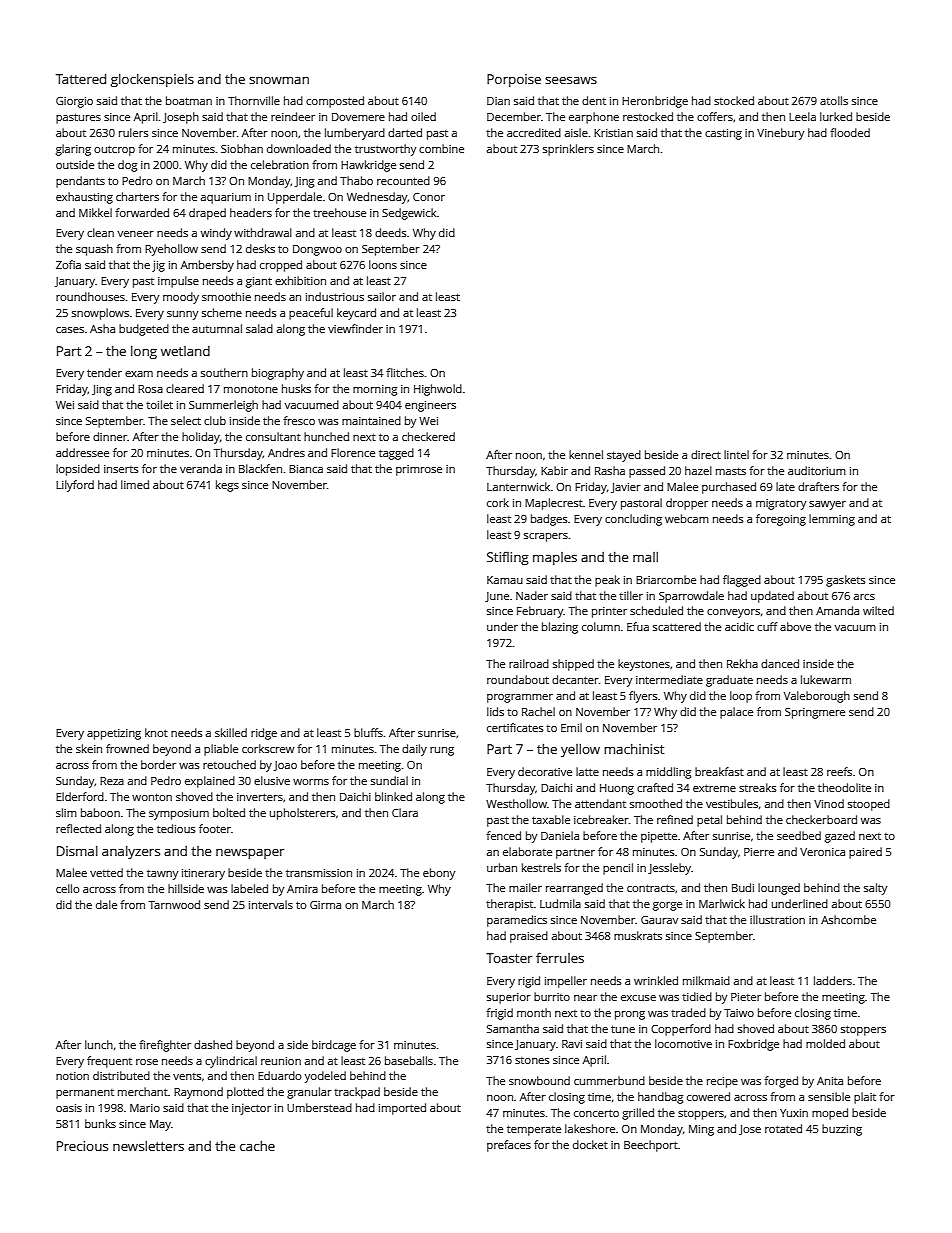  I want to click on theodolite, so click(844, 787).
